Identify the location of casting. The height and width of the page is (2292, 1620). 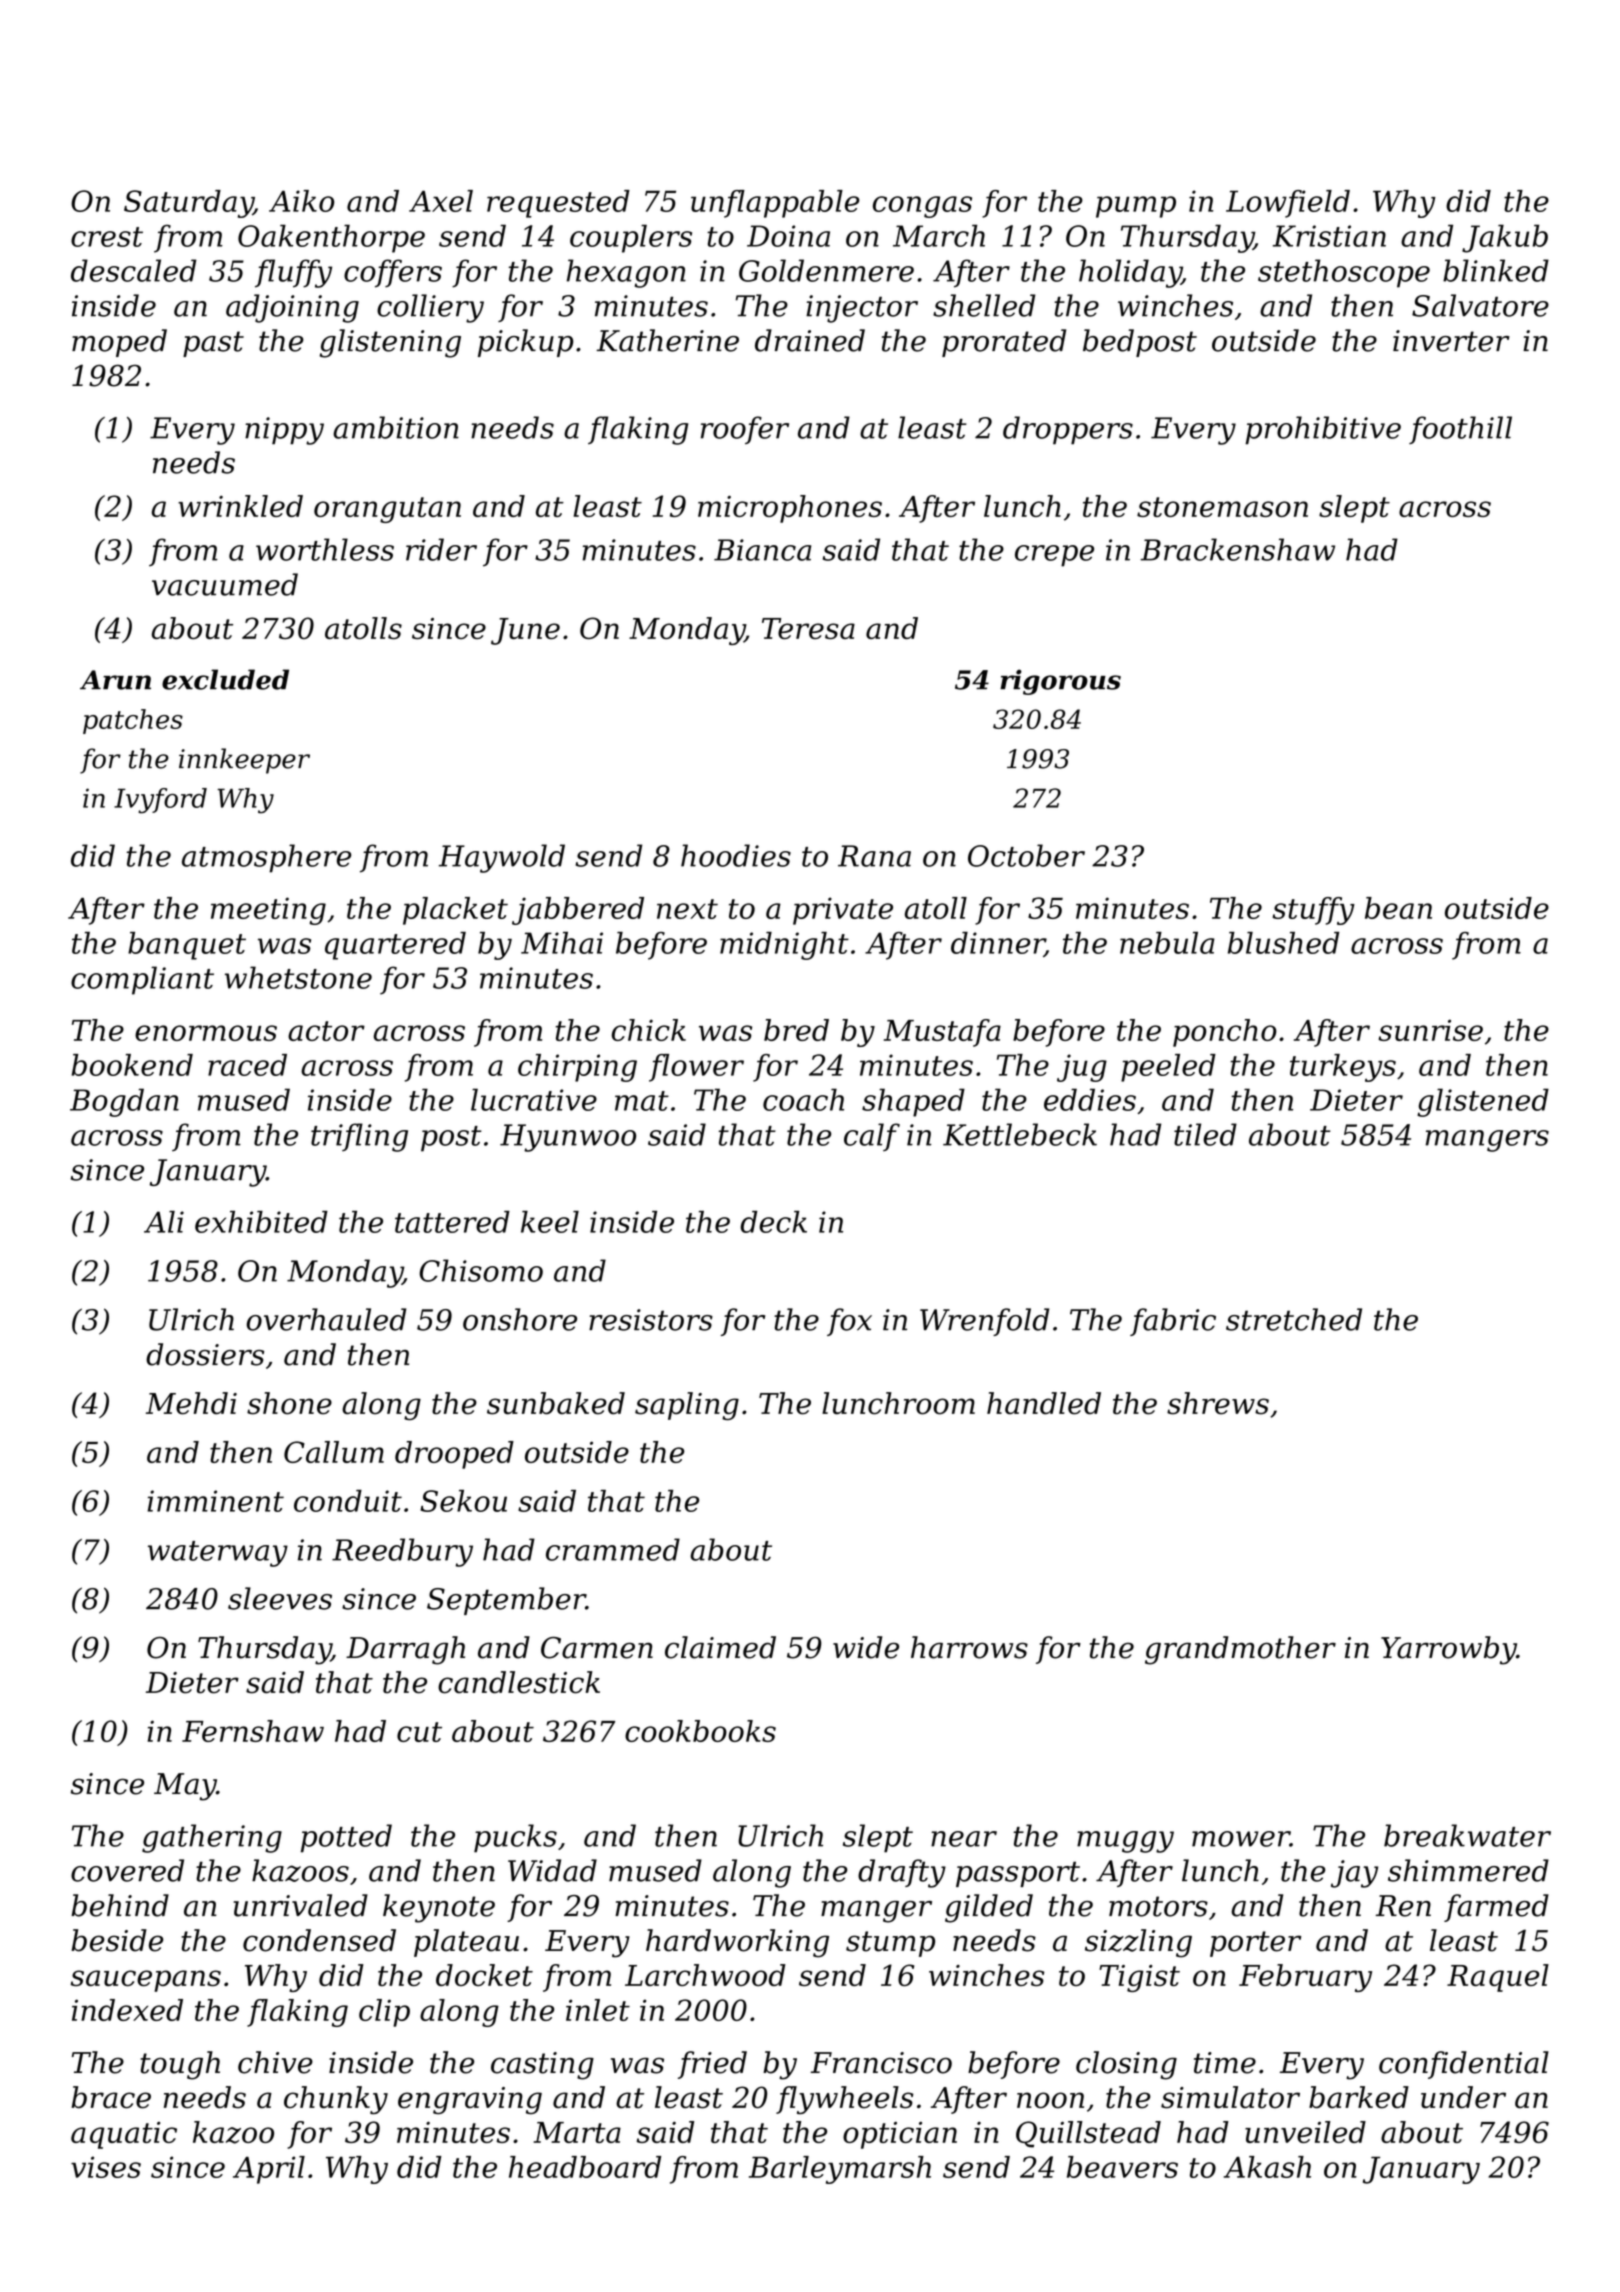
(542, 2066).
